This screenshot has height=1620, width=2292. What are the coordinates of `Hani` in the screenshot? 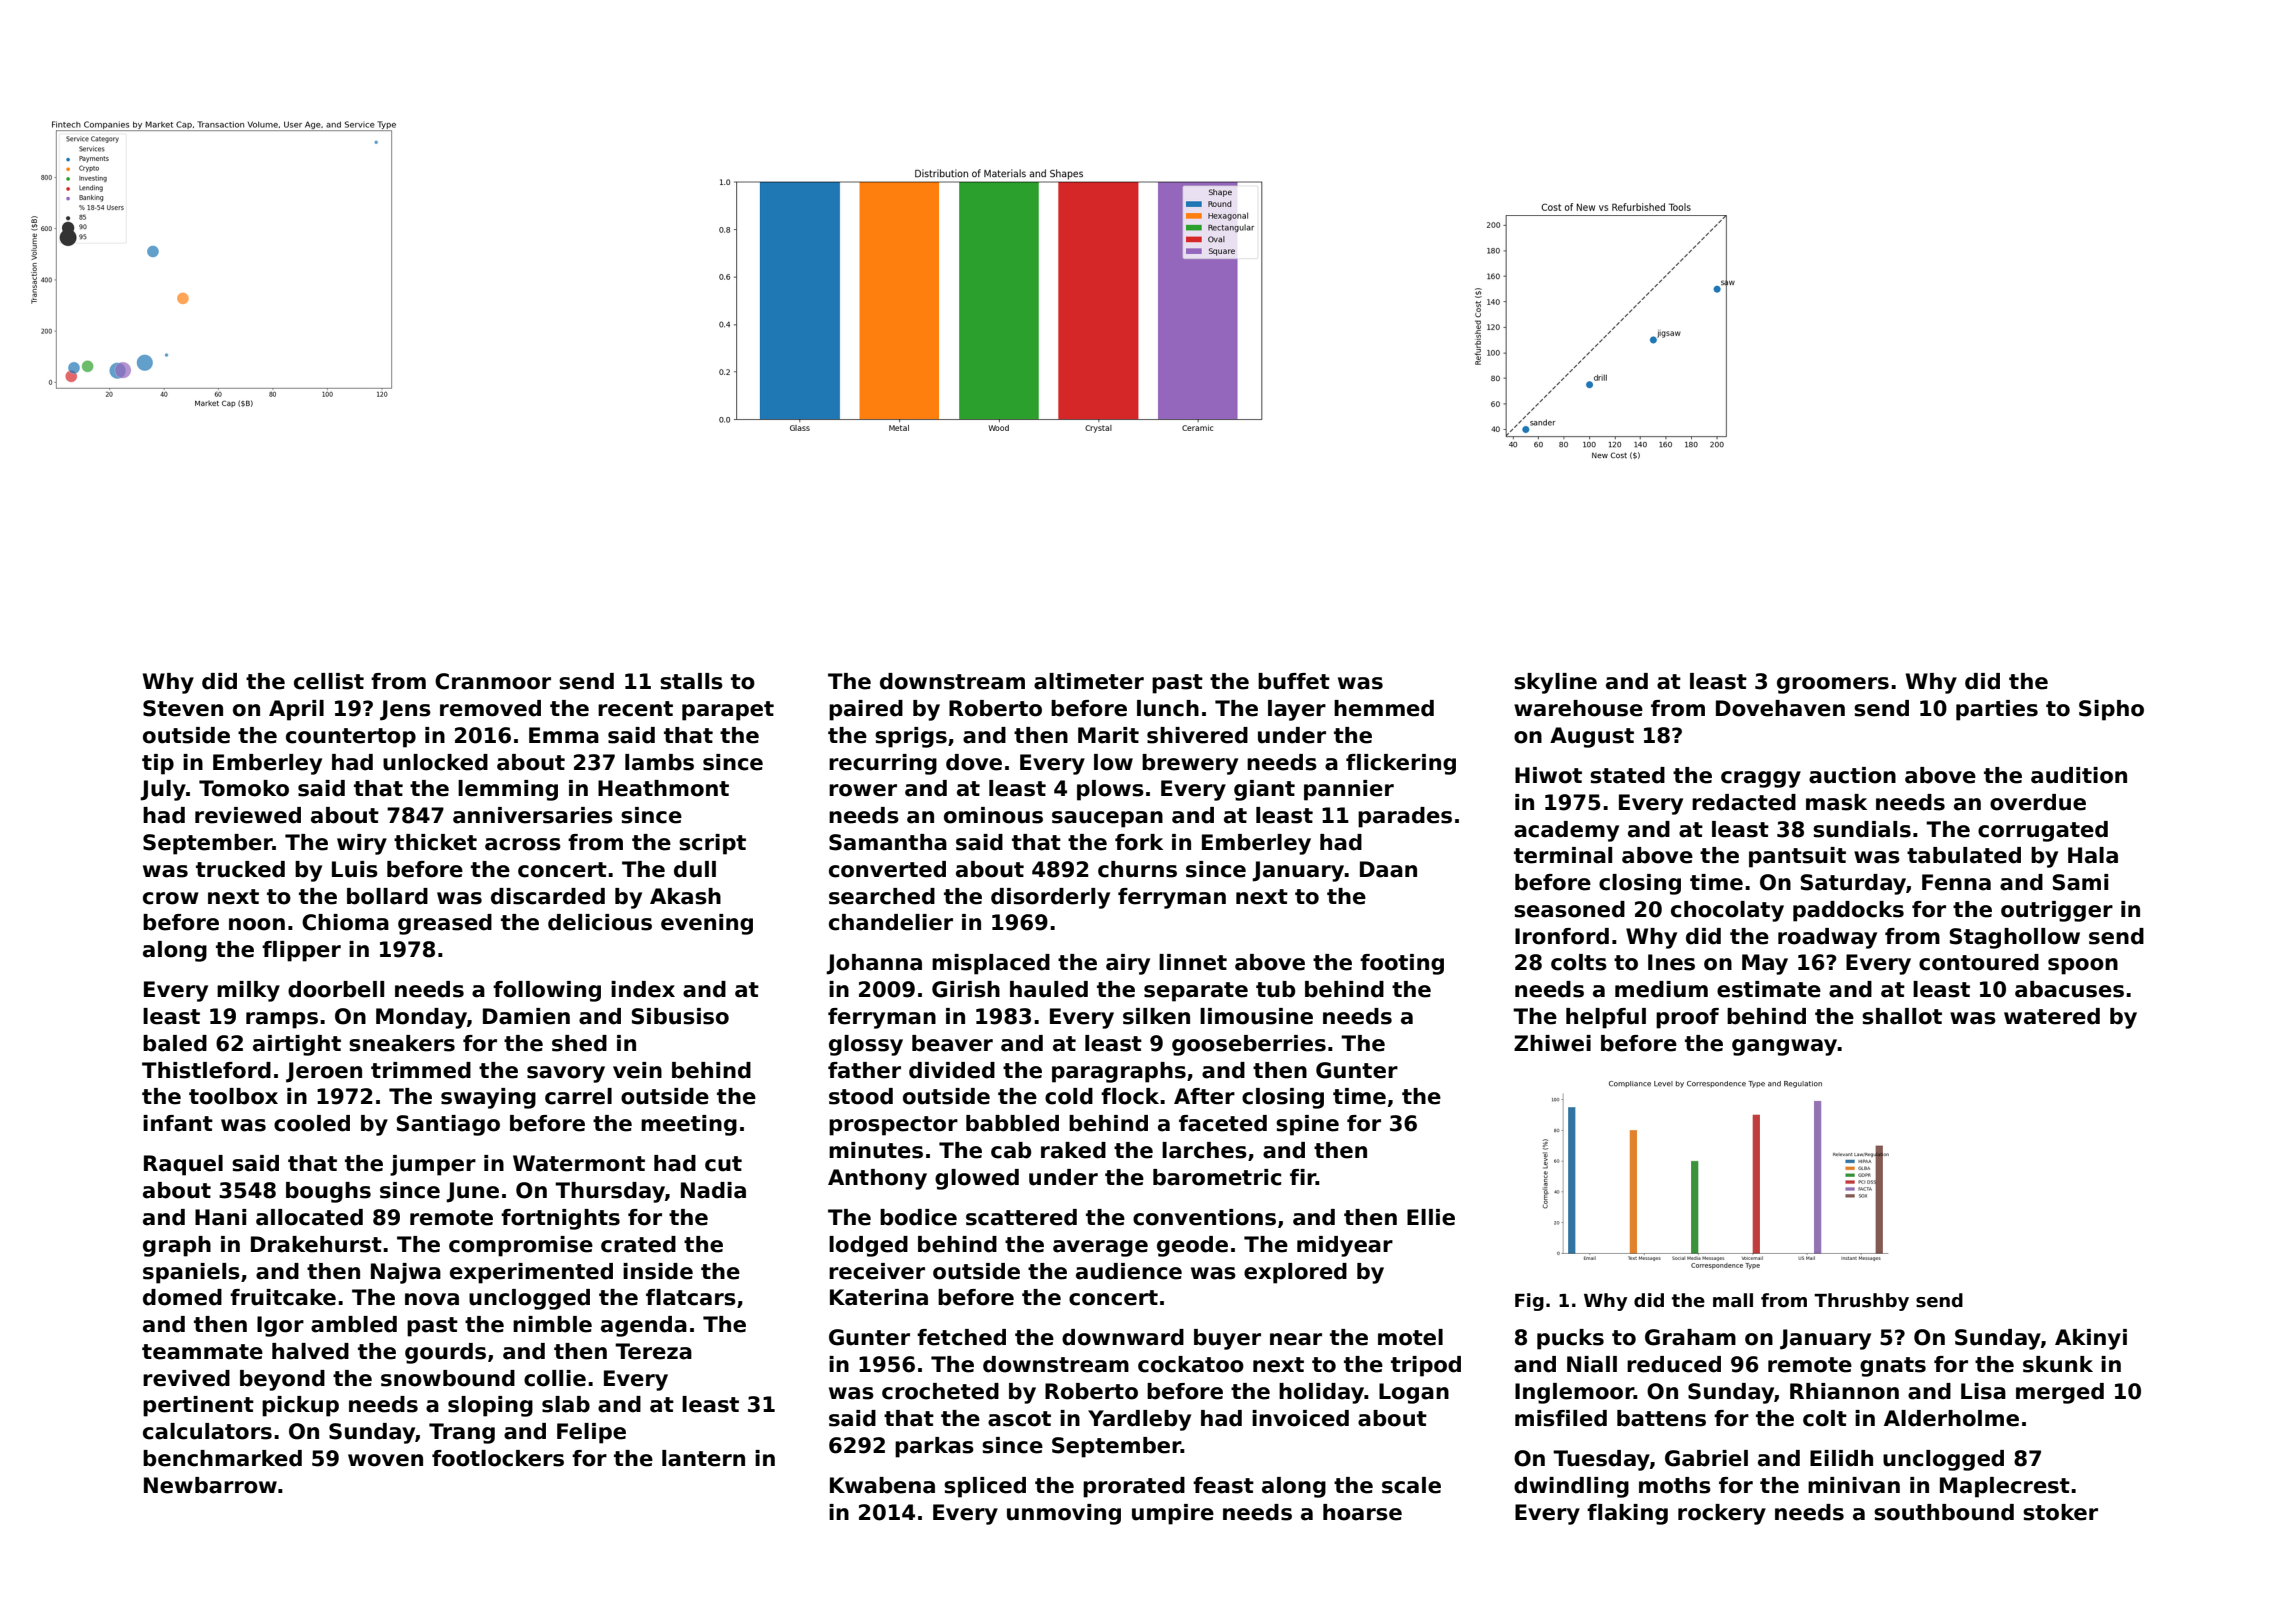 It's located at (220, 1217).
